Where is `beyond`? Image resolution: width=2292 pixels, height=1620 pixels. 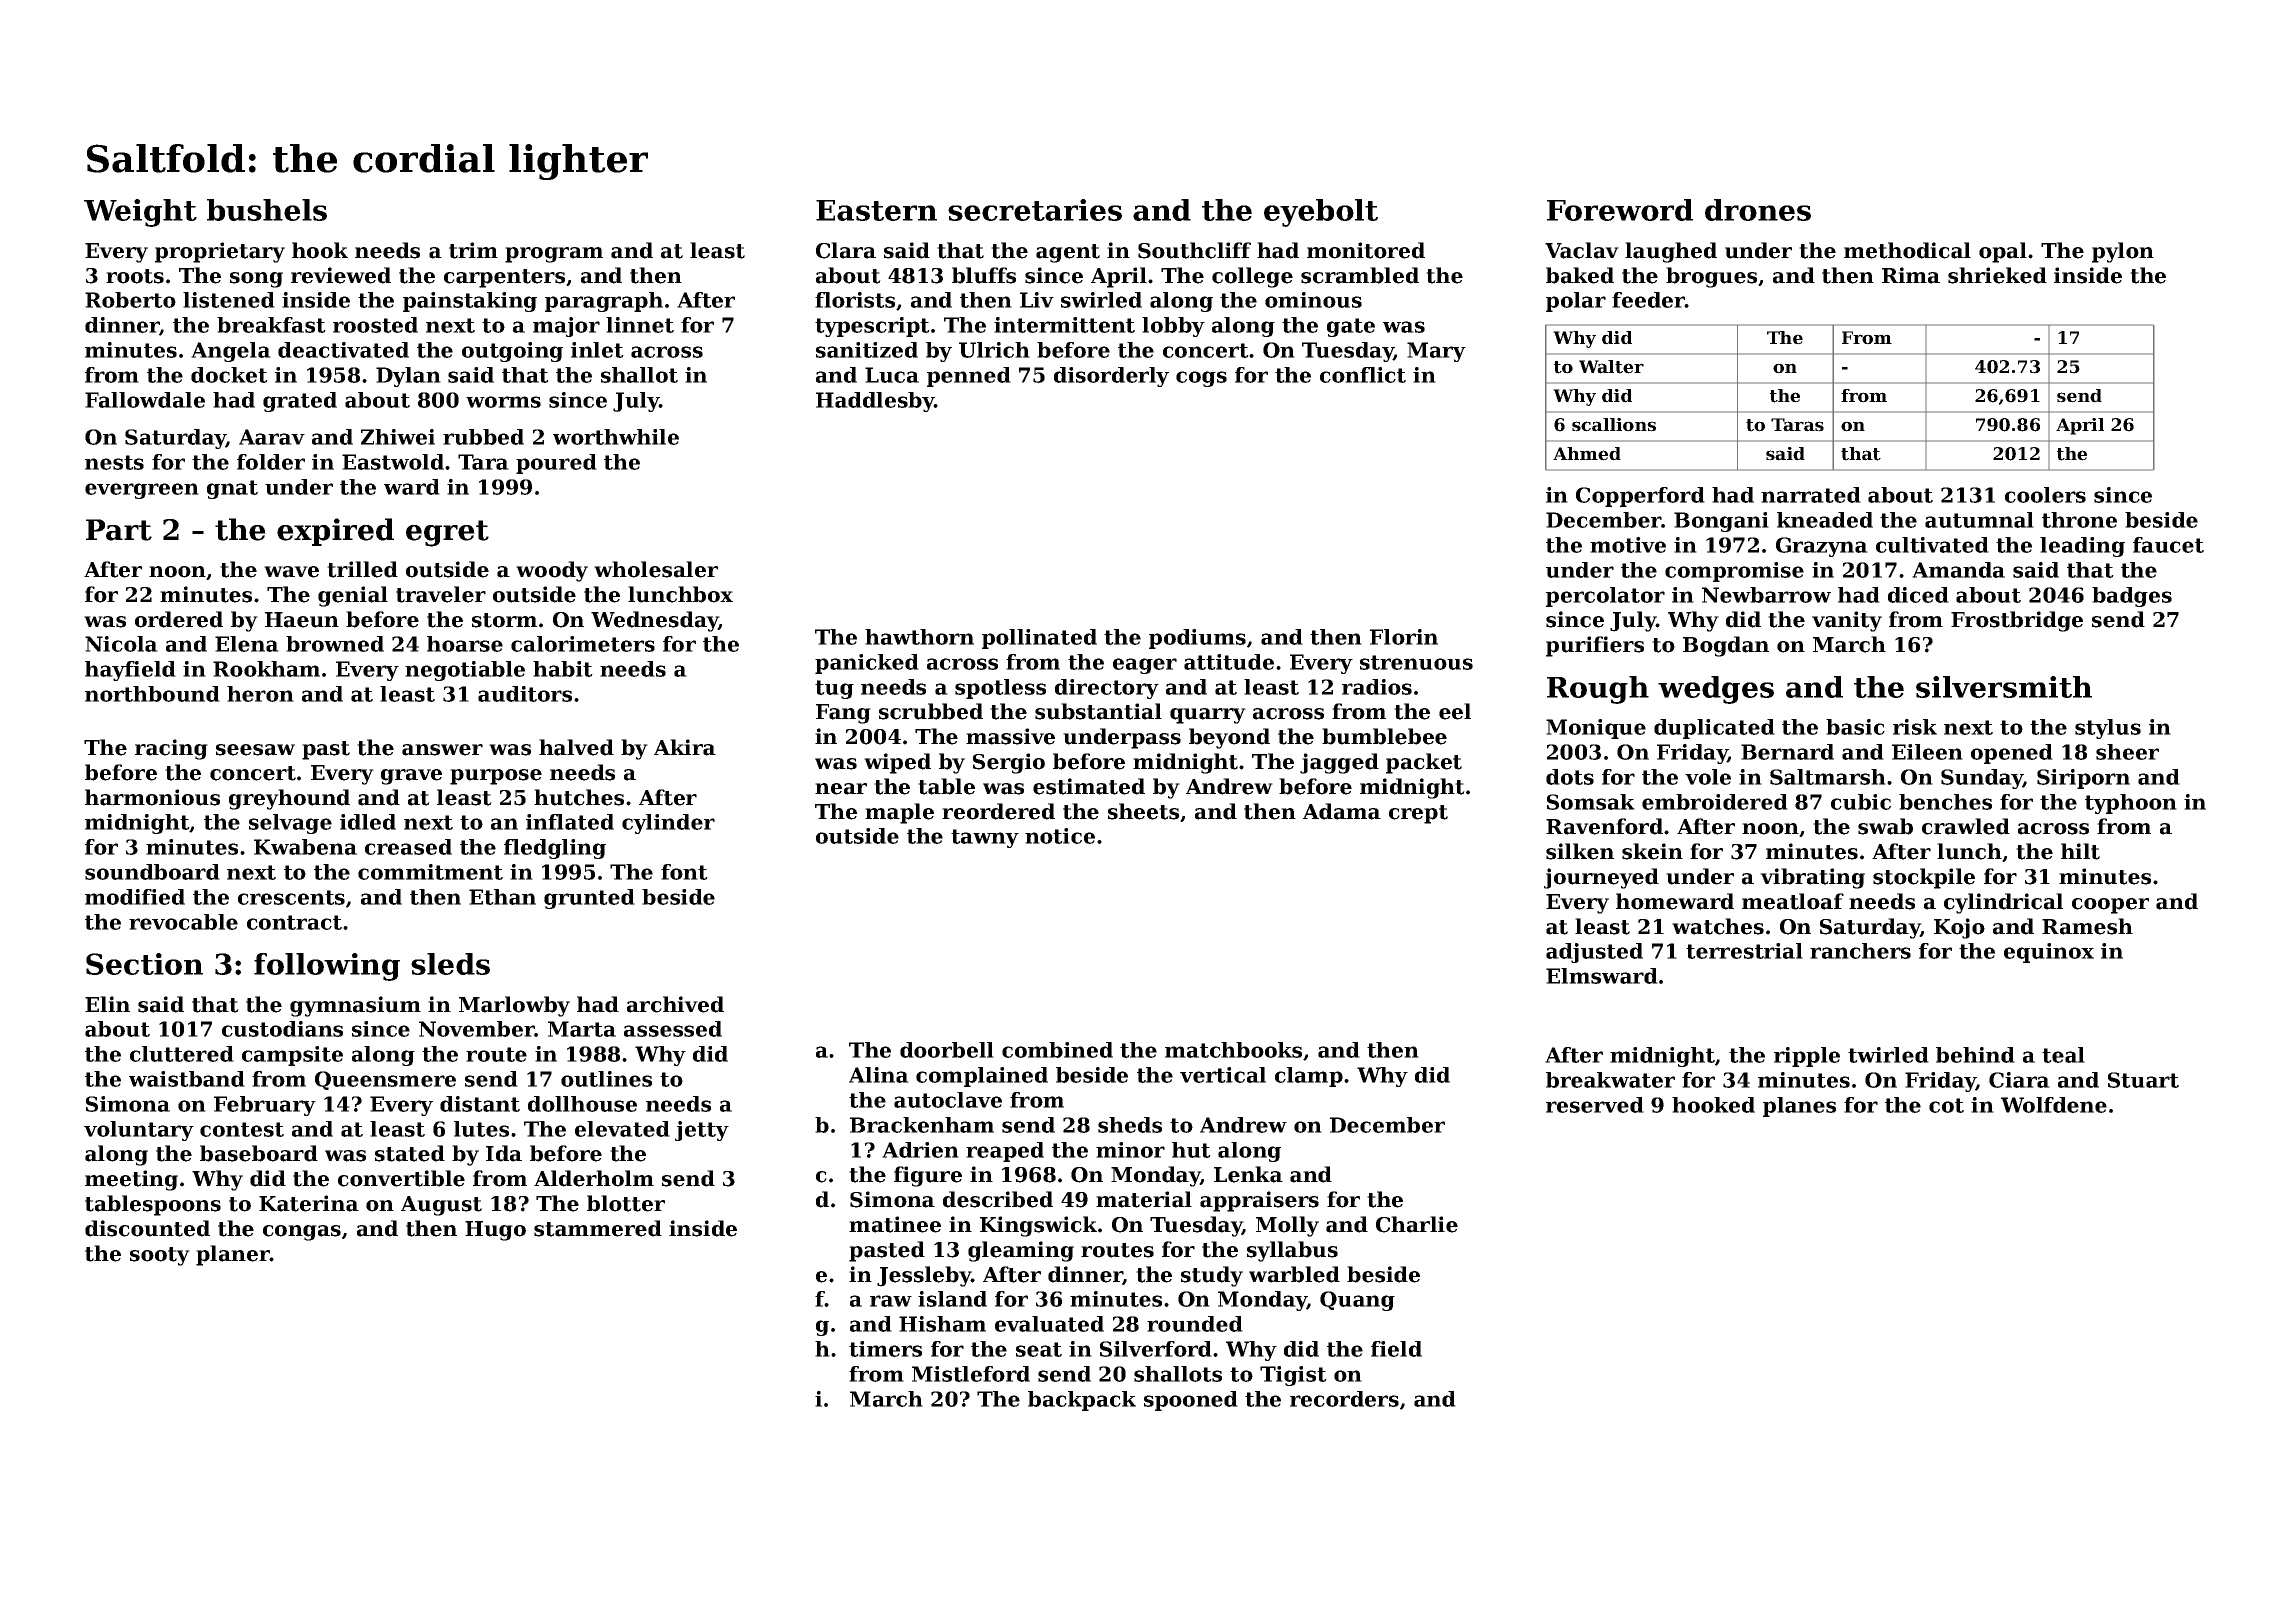 beyond is located at coordinates (1229, 738).
